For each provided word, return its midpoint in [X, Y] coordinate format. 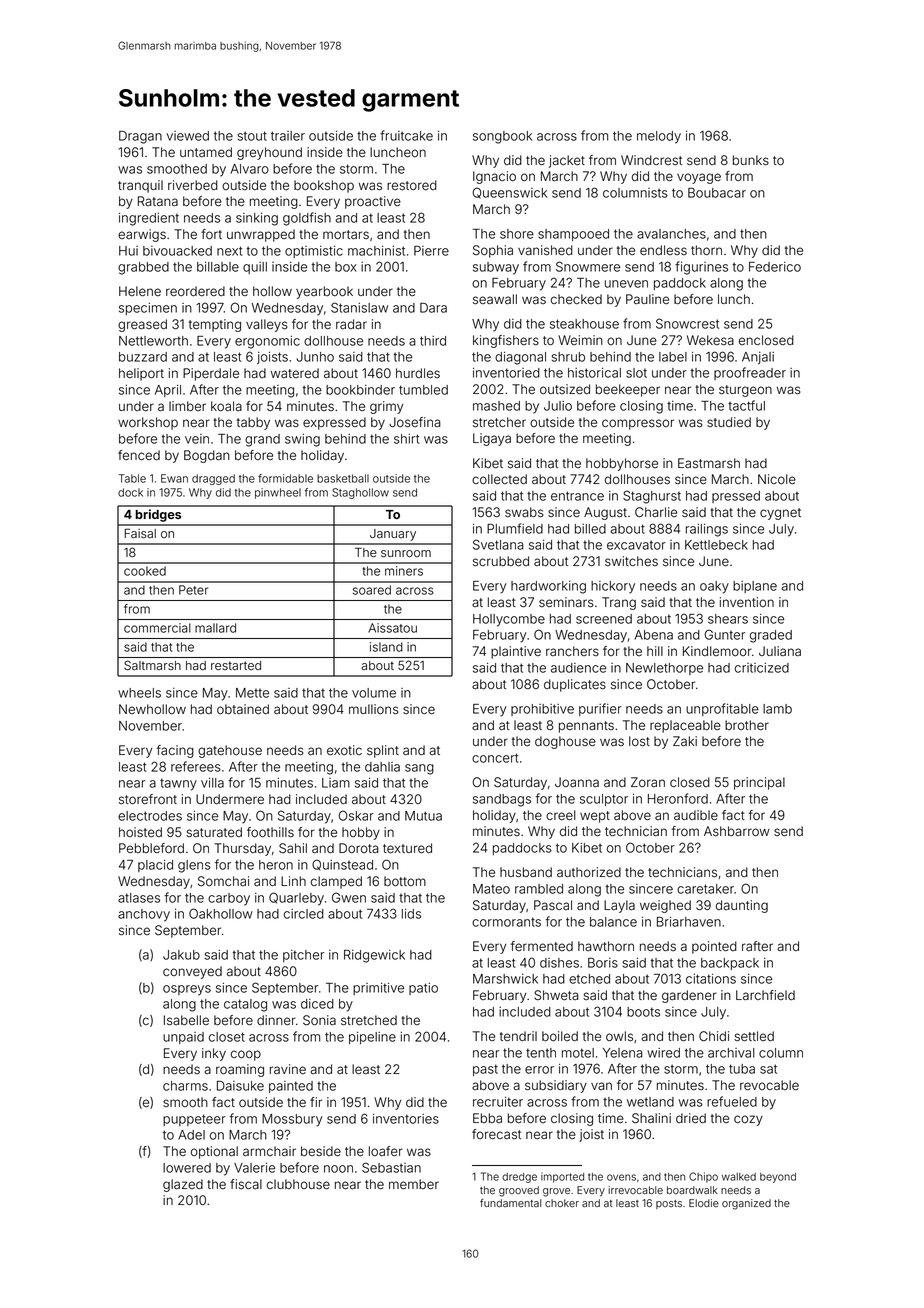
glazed [183, 1185]
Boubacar [717, 193]
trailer [288, 136]
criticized [762, 668]
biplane [755, 587]
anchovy [144, 915]
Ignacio [494, 177]
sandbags [502, 800]
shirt [407, 439]
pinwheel [278, 493]
